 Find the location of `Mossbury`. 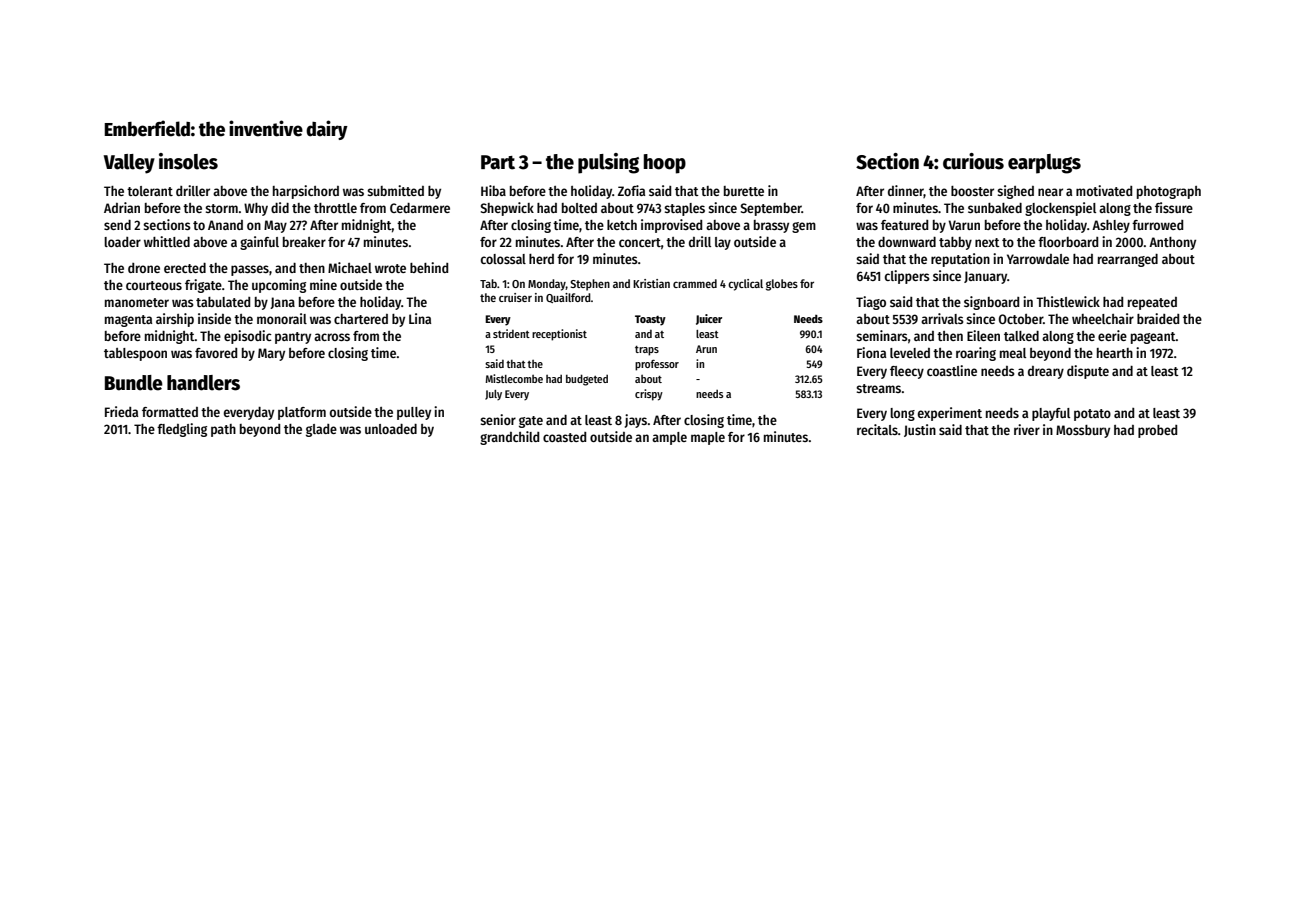

Mossbury is located at coordinates (1083, 431).
